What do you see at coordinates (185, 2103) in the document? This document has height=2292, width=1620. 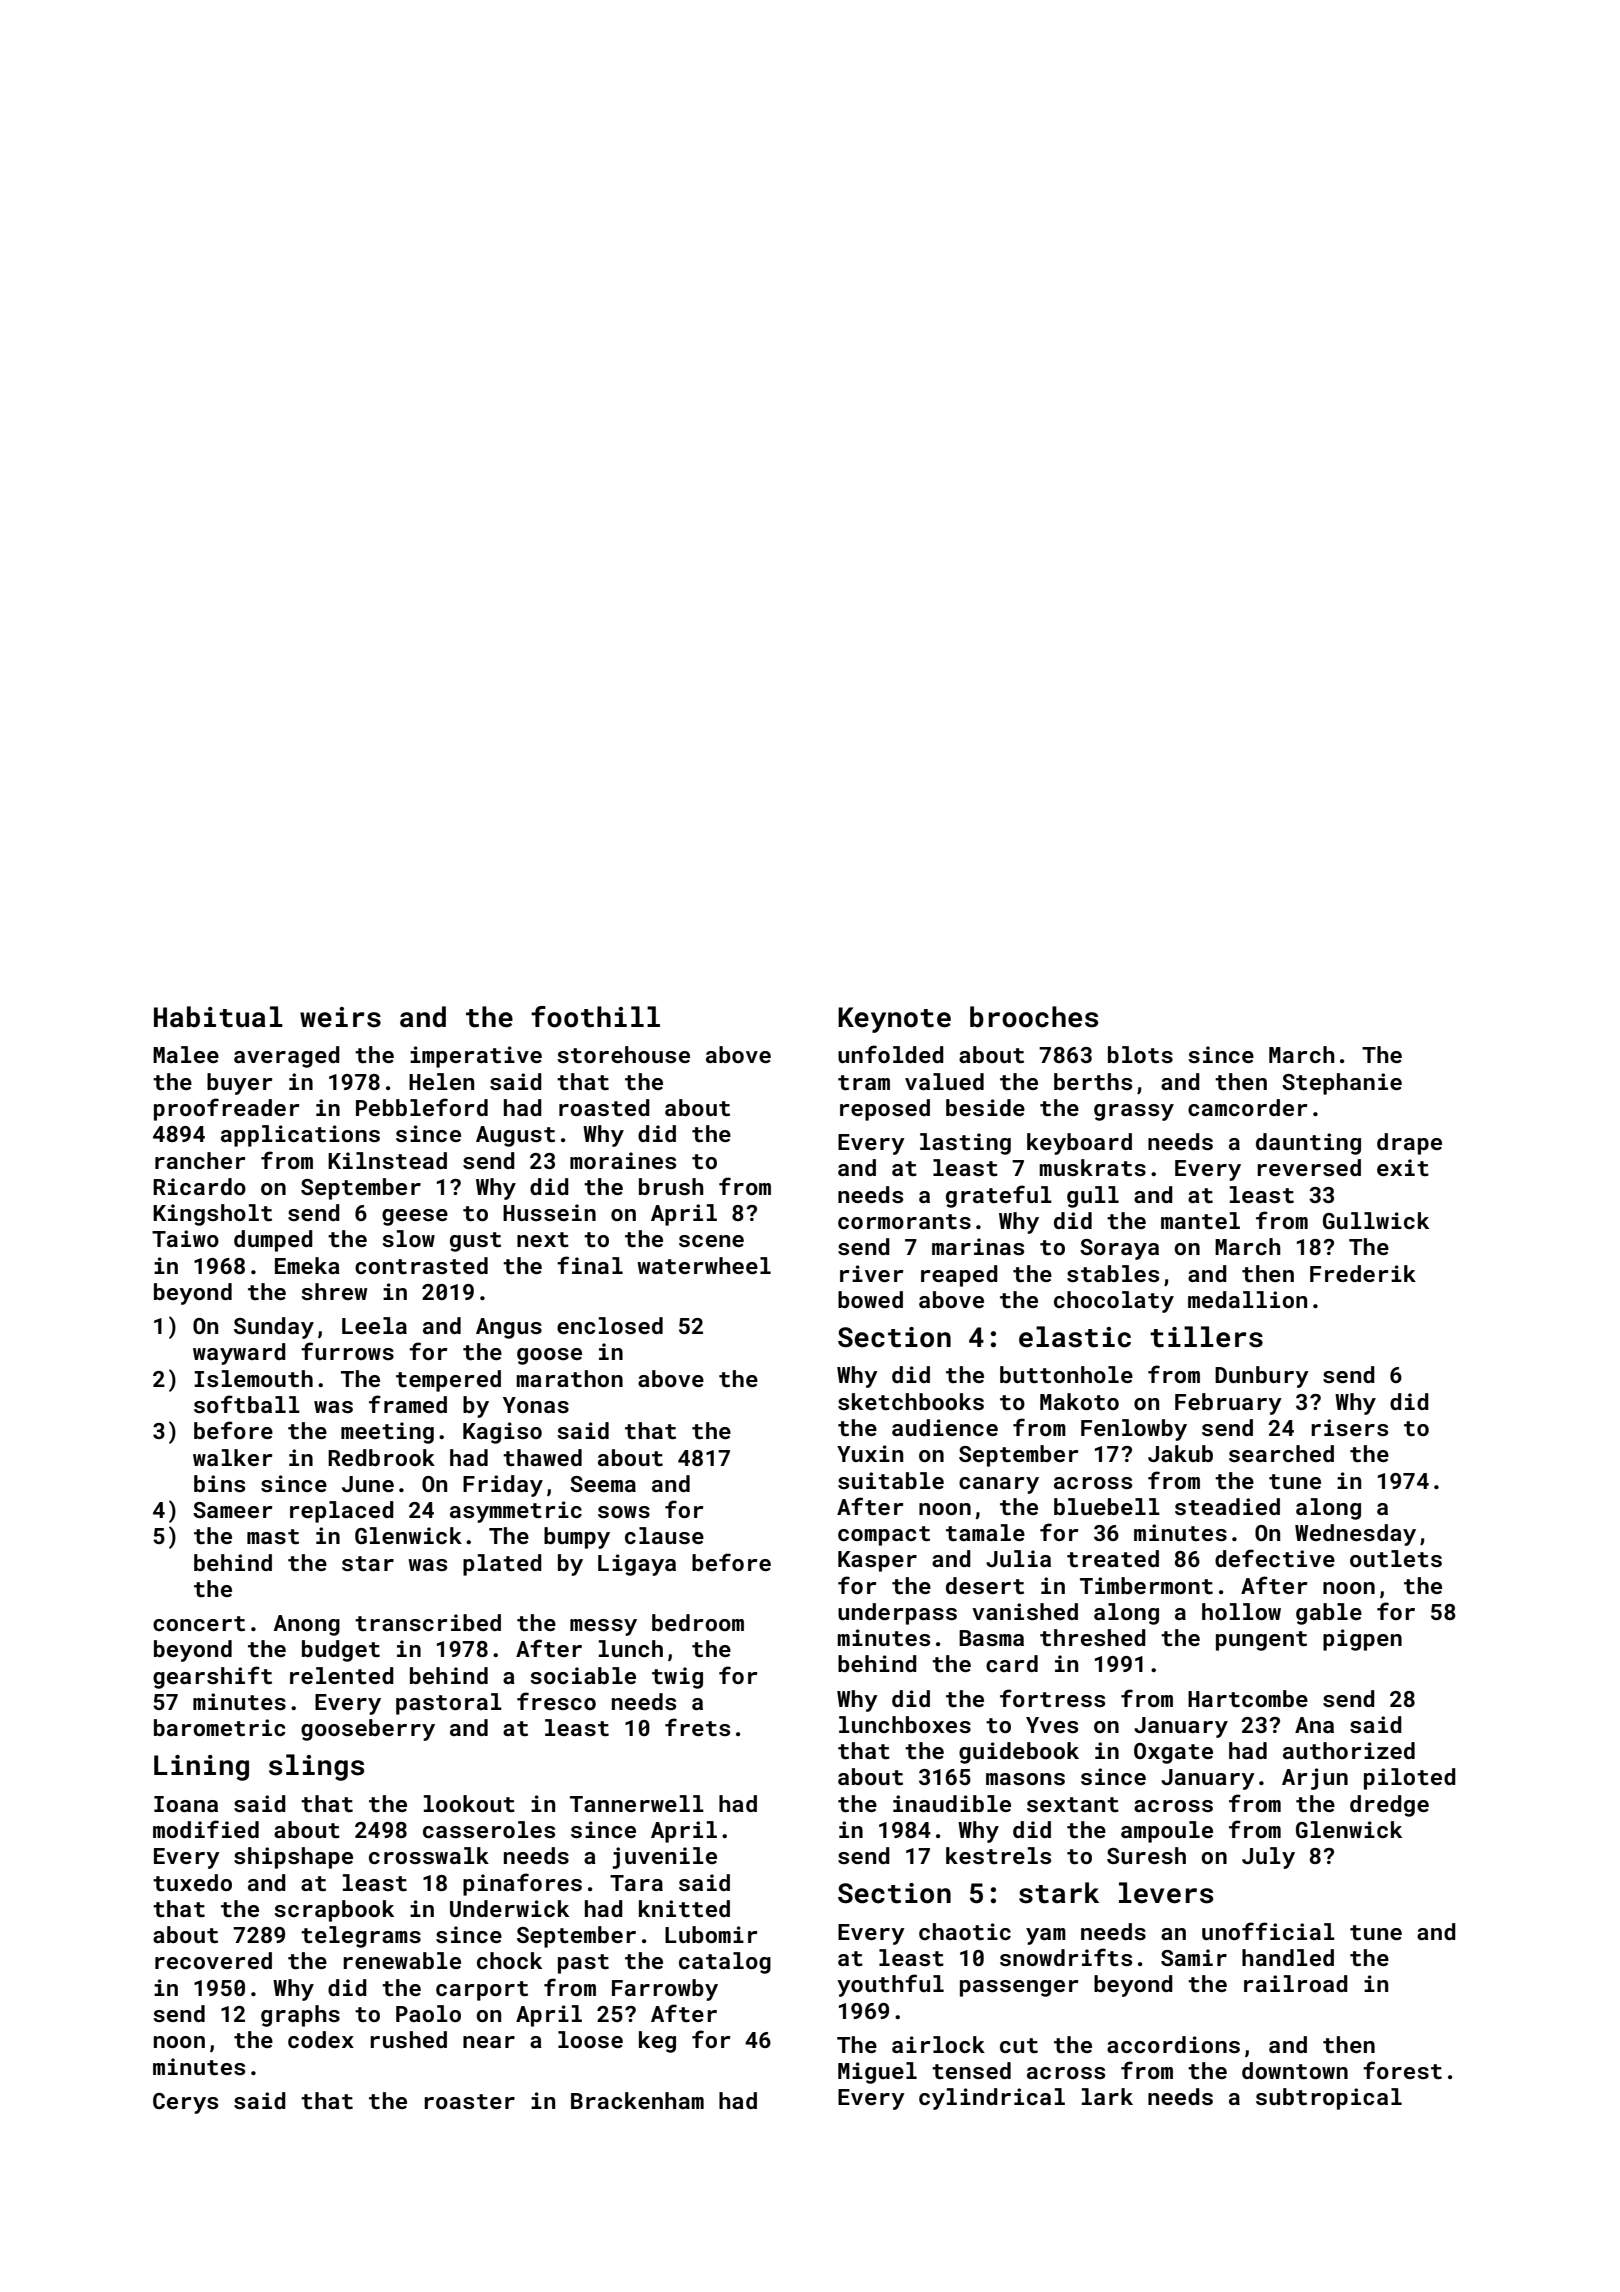 I see `Cerys` at bounding box center [185, 2103].
